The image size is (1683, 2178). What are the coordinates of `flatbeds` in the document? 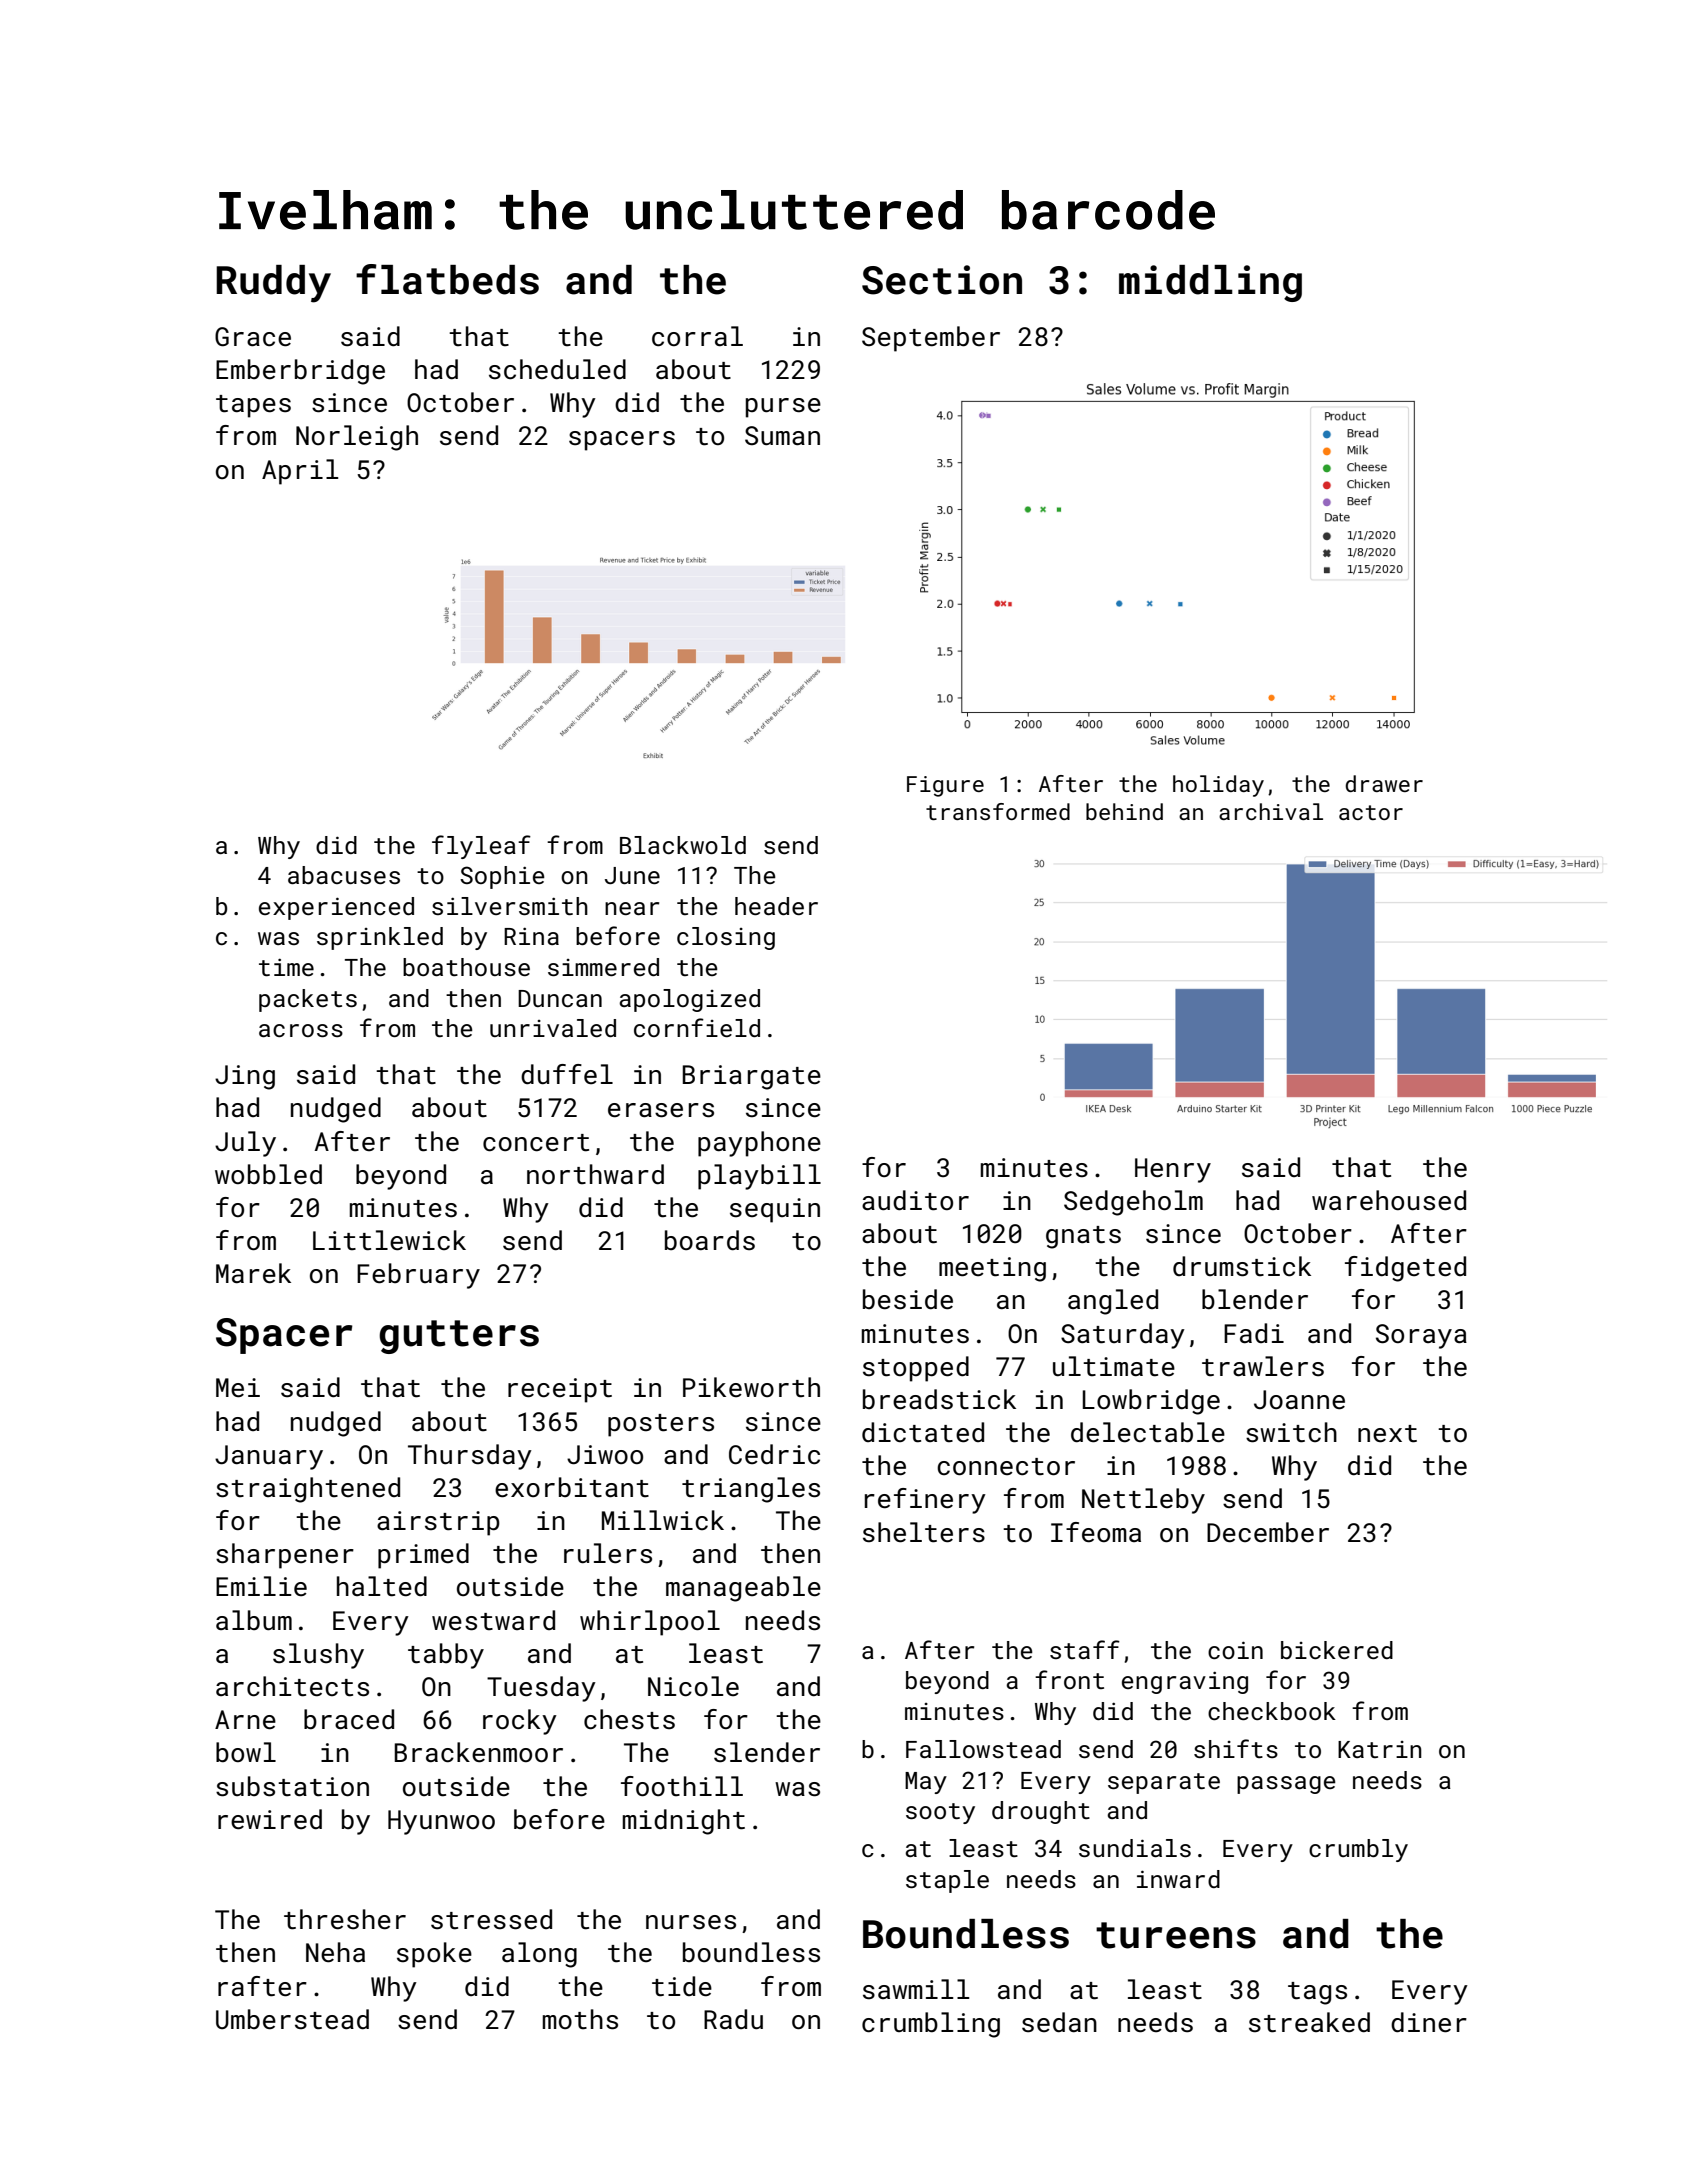 It's located at (447, 279).
